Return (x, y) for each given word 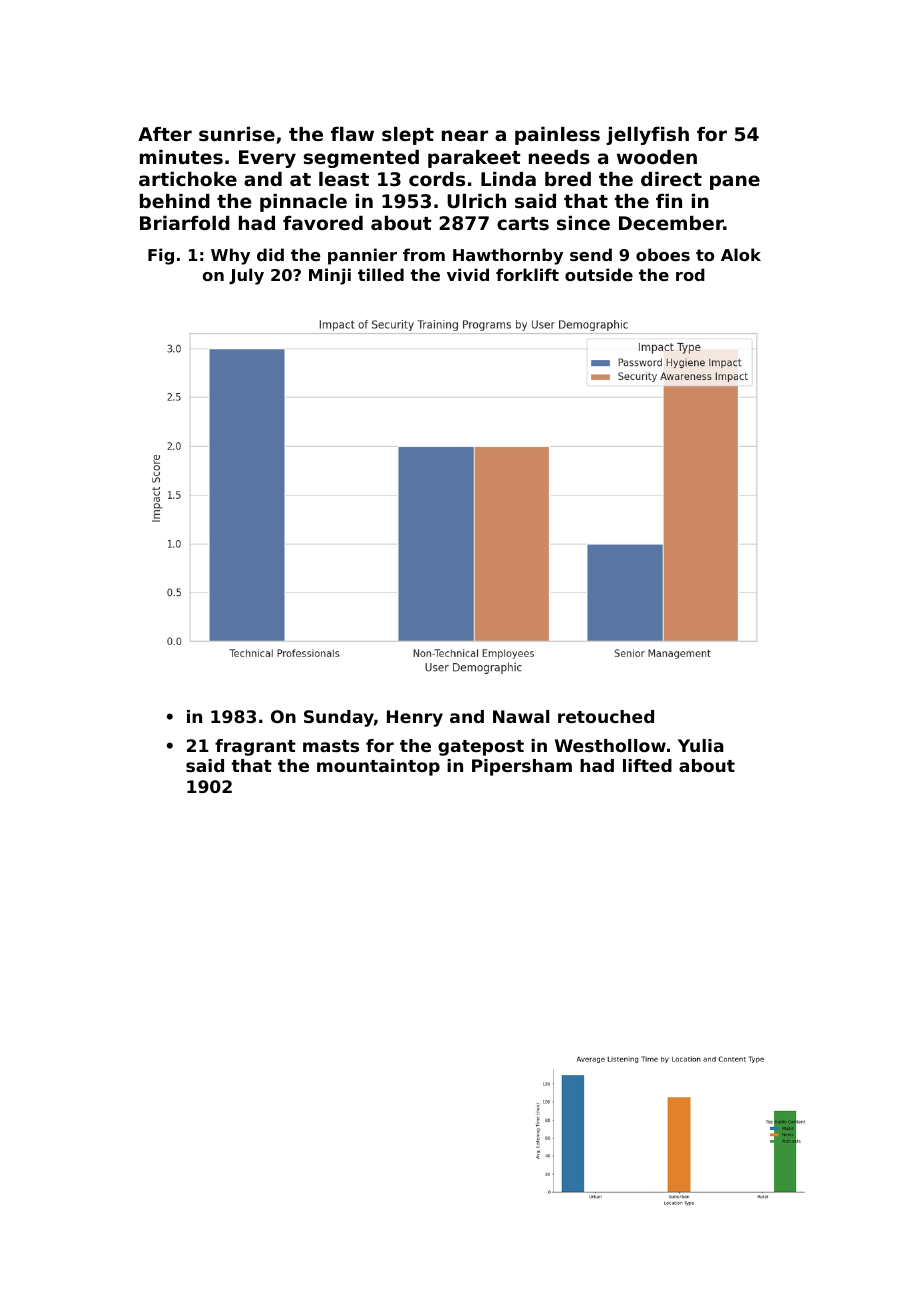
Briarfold (185, 223)
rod (690, 274)
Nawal (521, 716)
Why (230, 256)
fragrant (255, 747)
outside (599, 274)
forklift (527, 274)
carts (523, 223)
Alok (741, 254)
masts (331, 746)
